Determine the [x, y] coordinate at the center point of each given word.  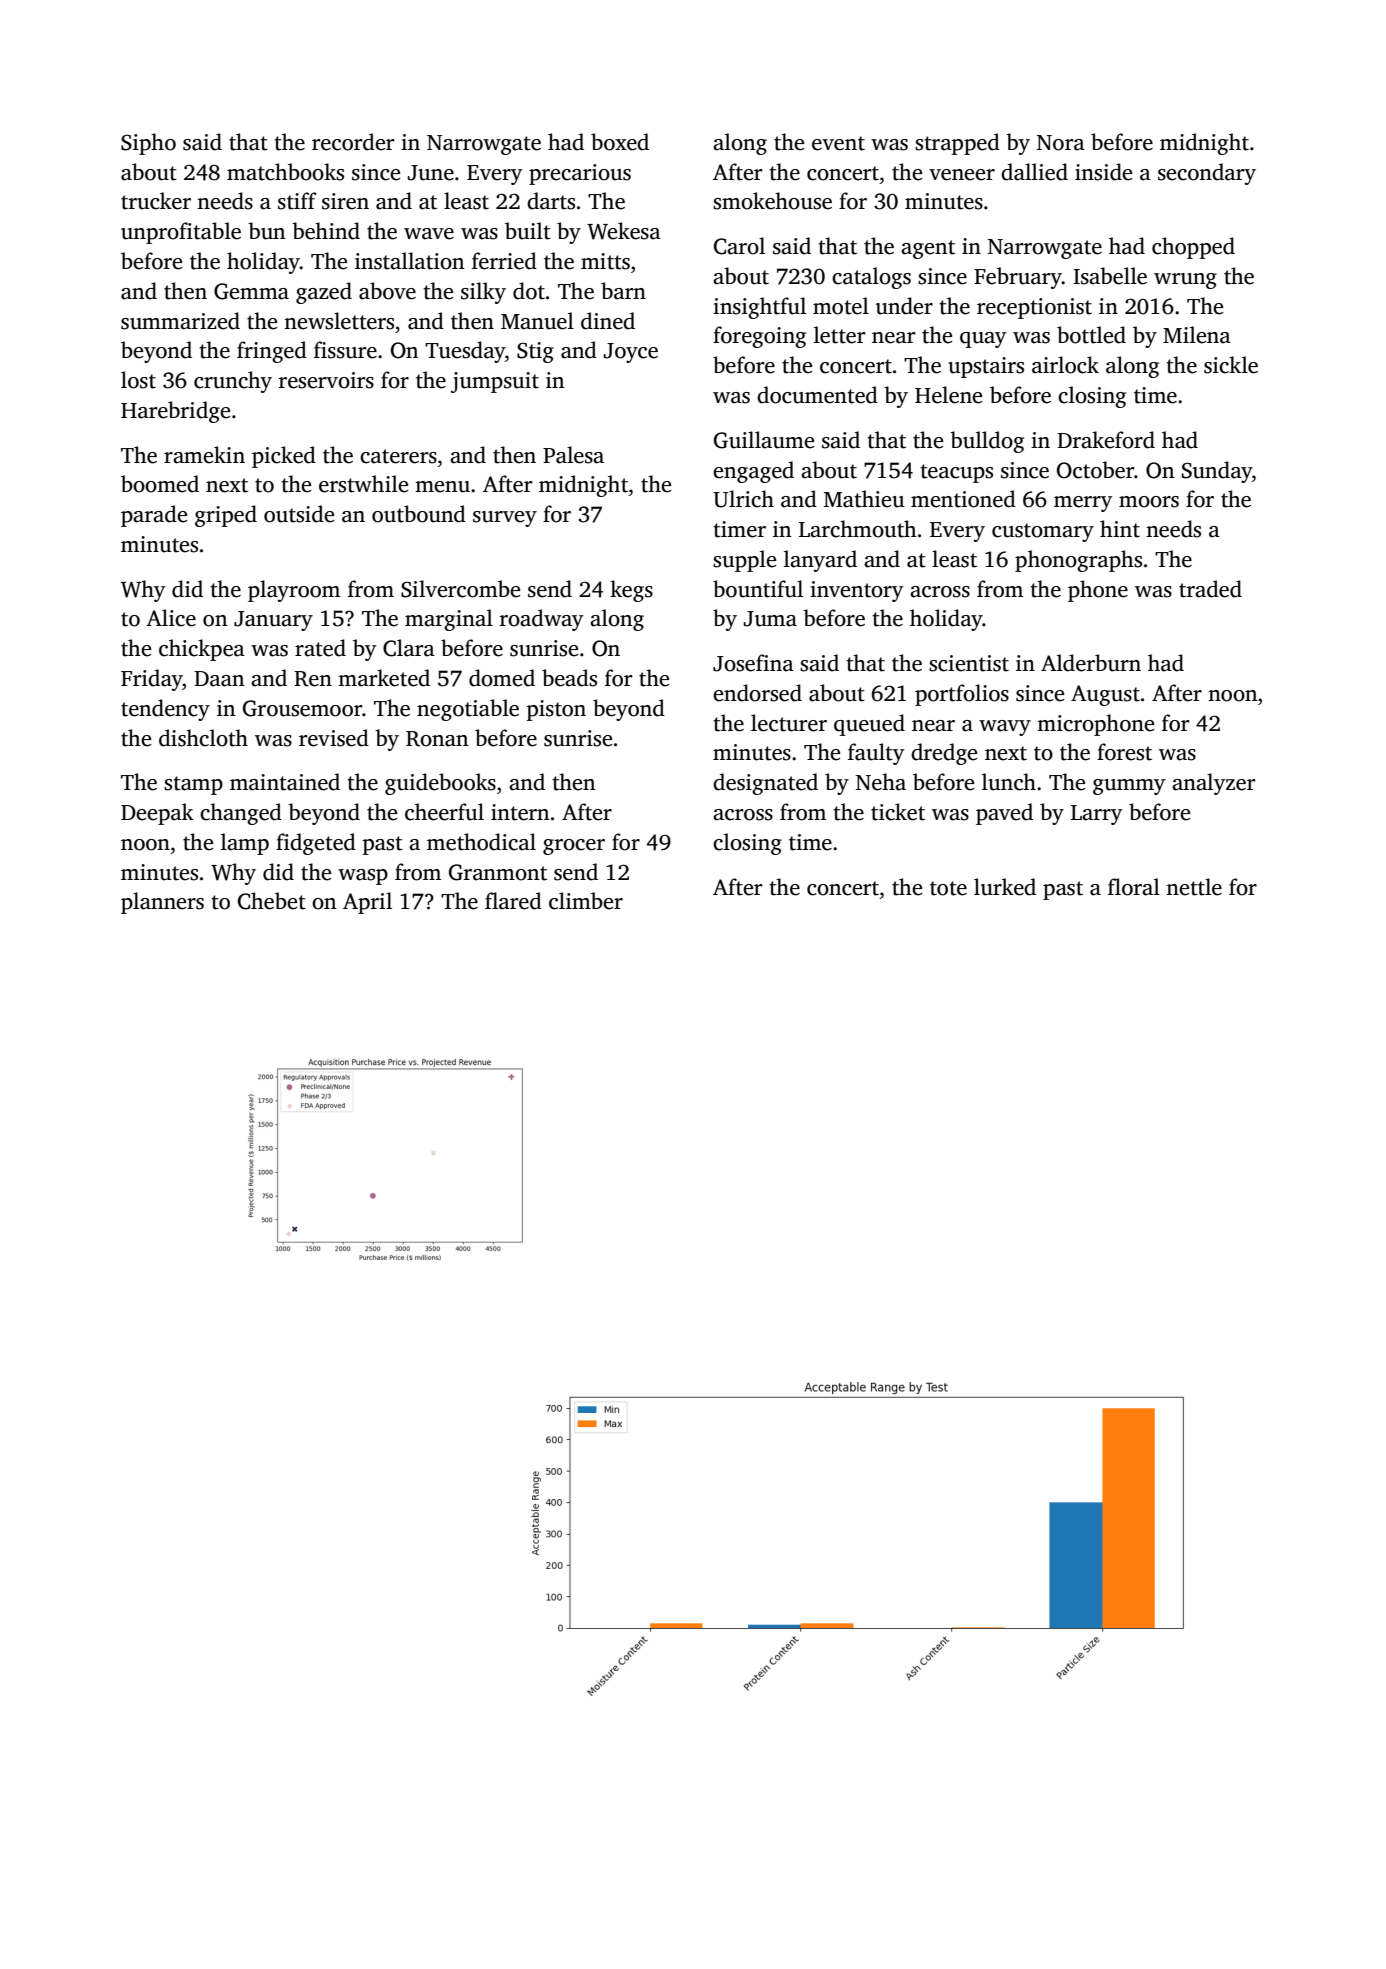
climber [586, 901]
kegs [631, 591]
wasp [363, 877]
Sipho [148, 144]
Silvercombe [460, 589]
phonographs [1078, 561]
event [838, 143]
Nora [1061, 143]
